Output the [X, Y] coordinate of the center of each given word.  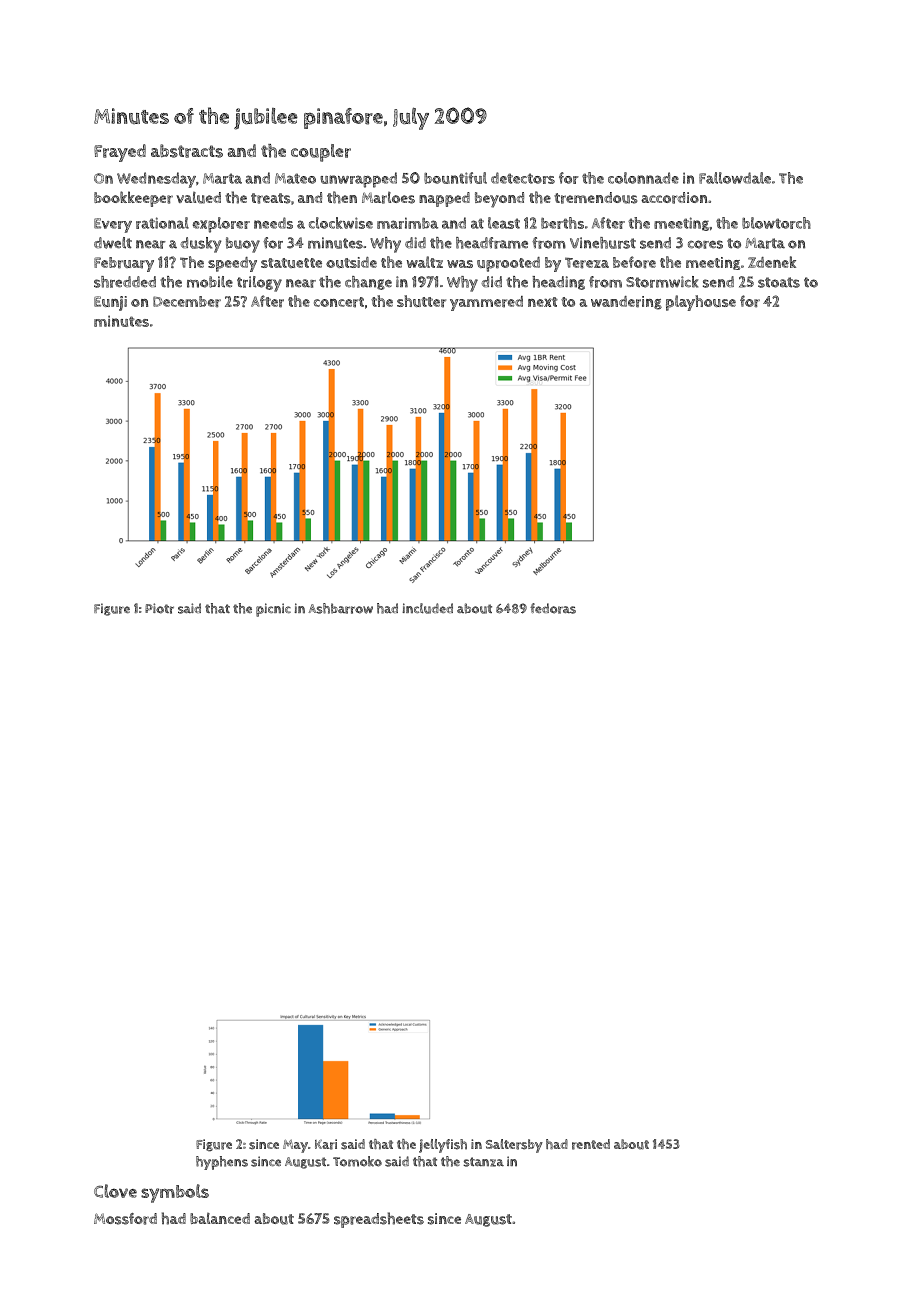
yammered [486, 303]
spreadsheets [379, 1220]
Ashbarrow [340, 608]
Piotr [159, 608]
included [427, 608]
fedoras [553, 608]
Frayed [120, 153]
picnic [273, 610]
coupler [321, 153]
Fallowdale [735, 178]
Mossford [125, 1219]
